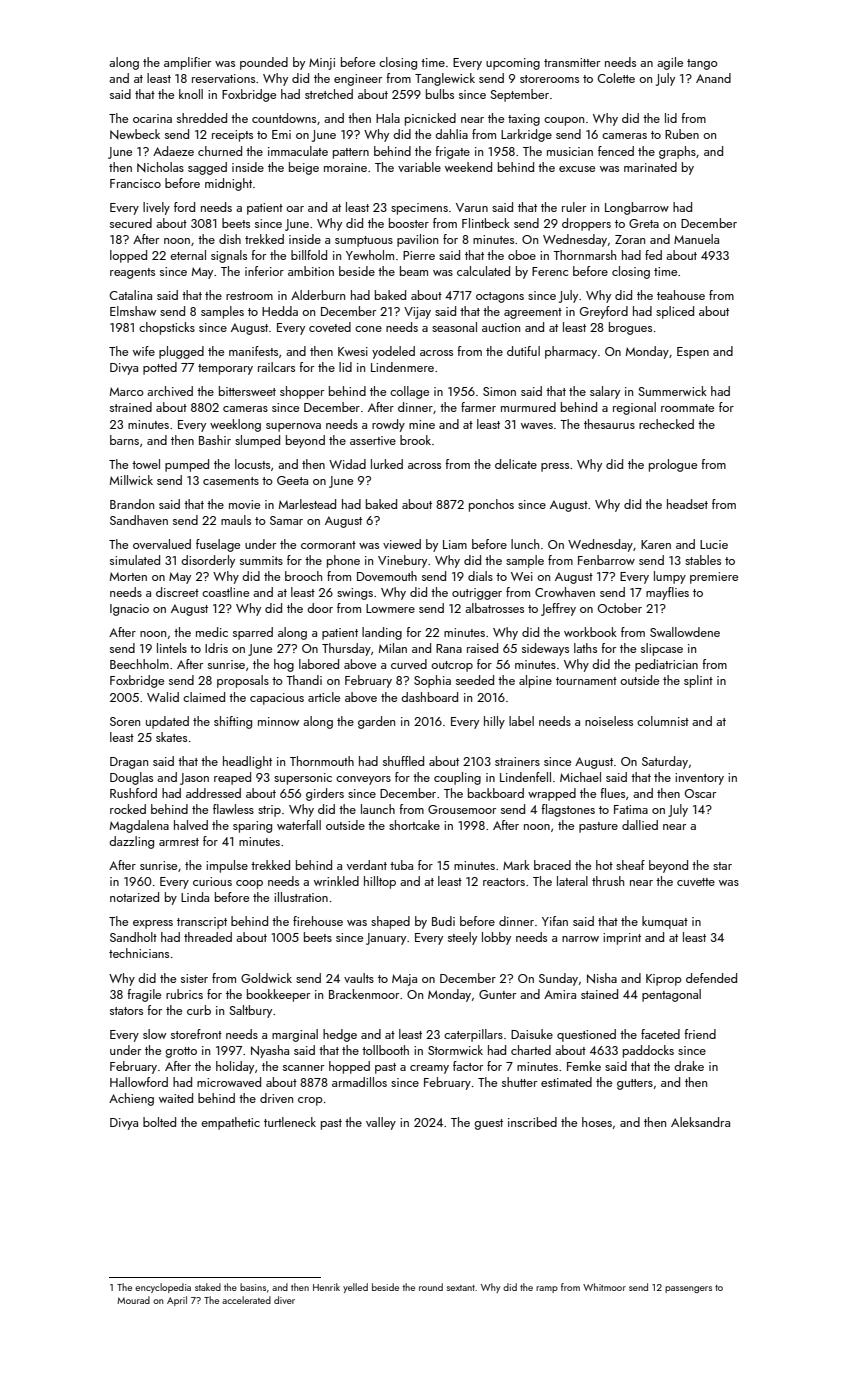 This document has width=849, height=1400. I want to click on armadillos, so click(359, 1082).
